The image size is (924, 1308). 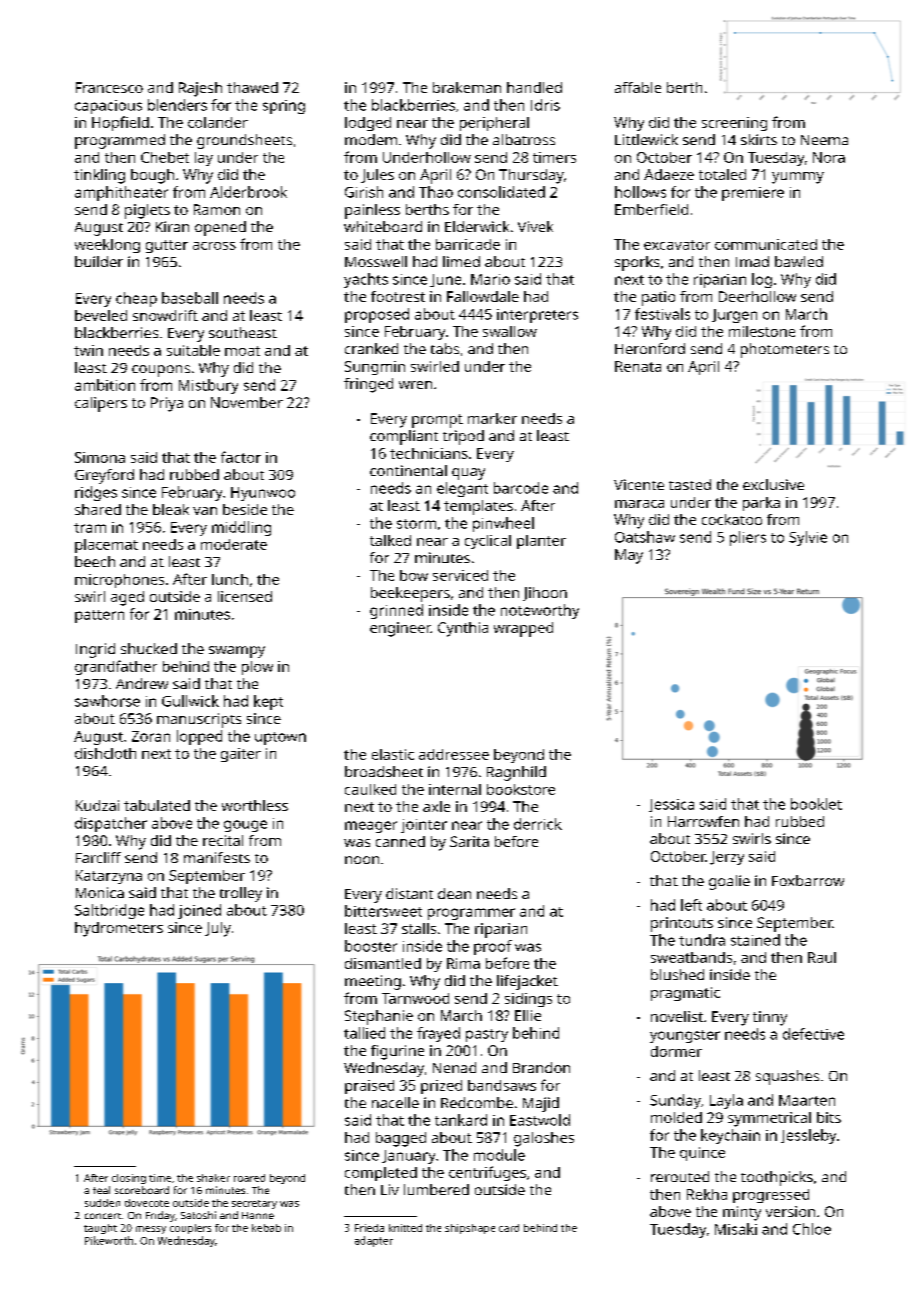 I want to click on sawhorse, so click(x=107, y=701).
